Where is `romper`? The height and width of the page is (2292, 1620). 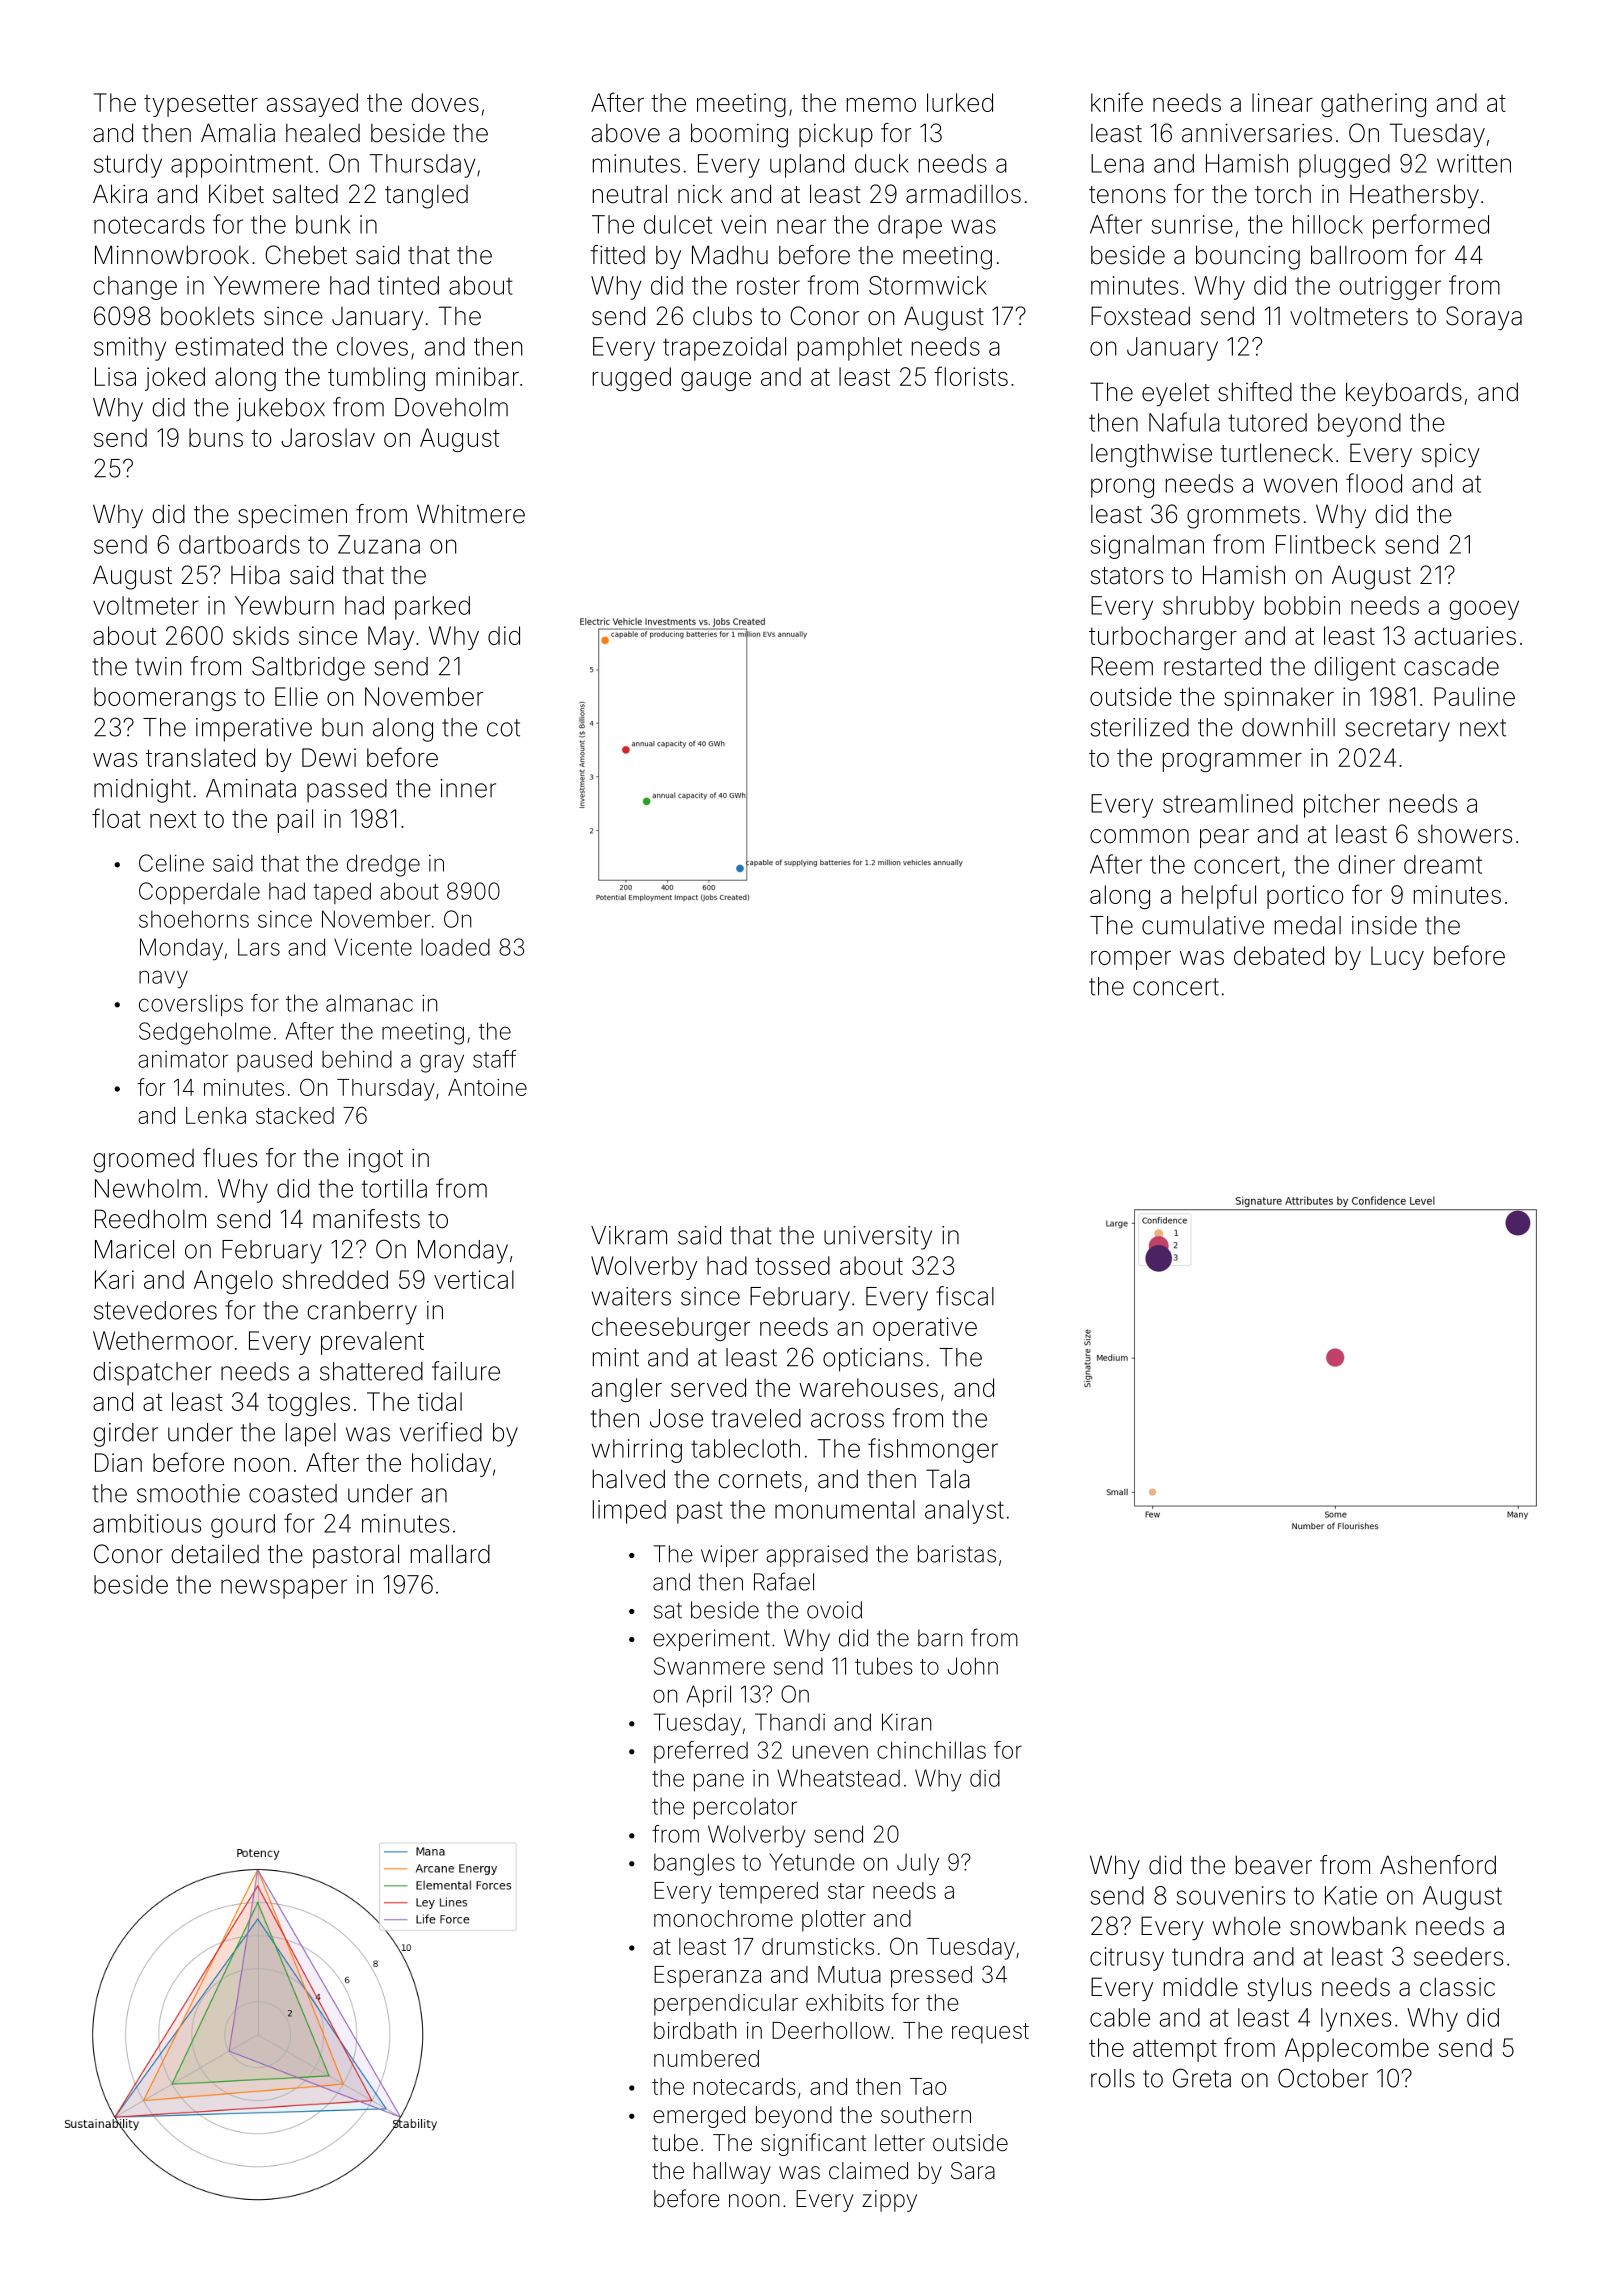
romper is located at coordinates (1131, 960).
